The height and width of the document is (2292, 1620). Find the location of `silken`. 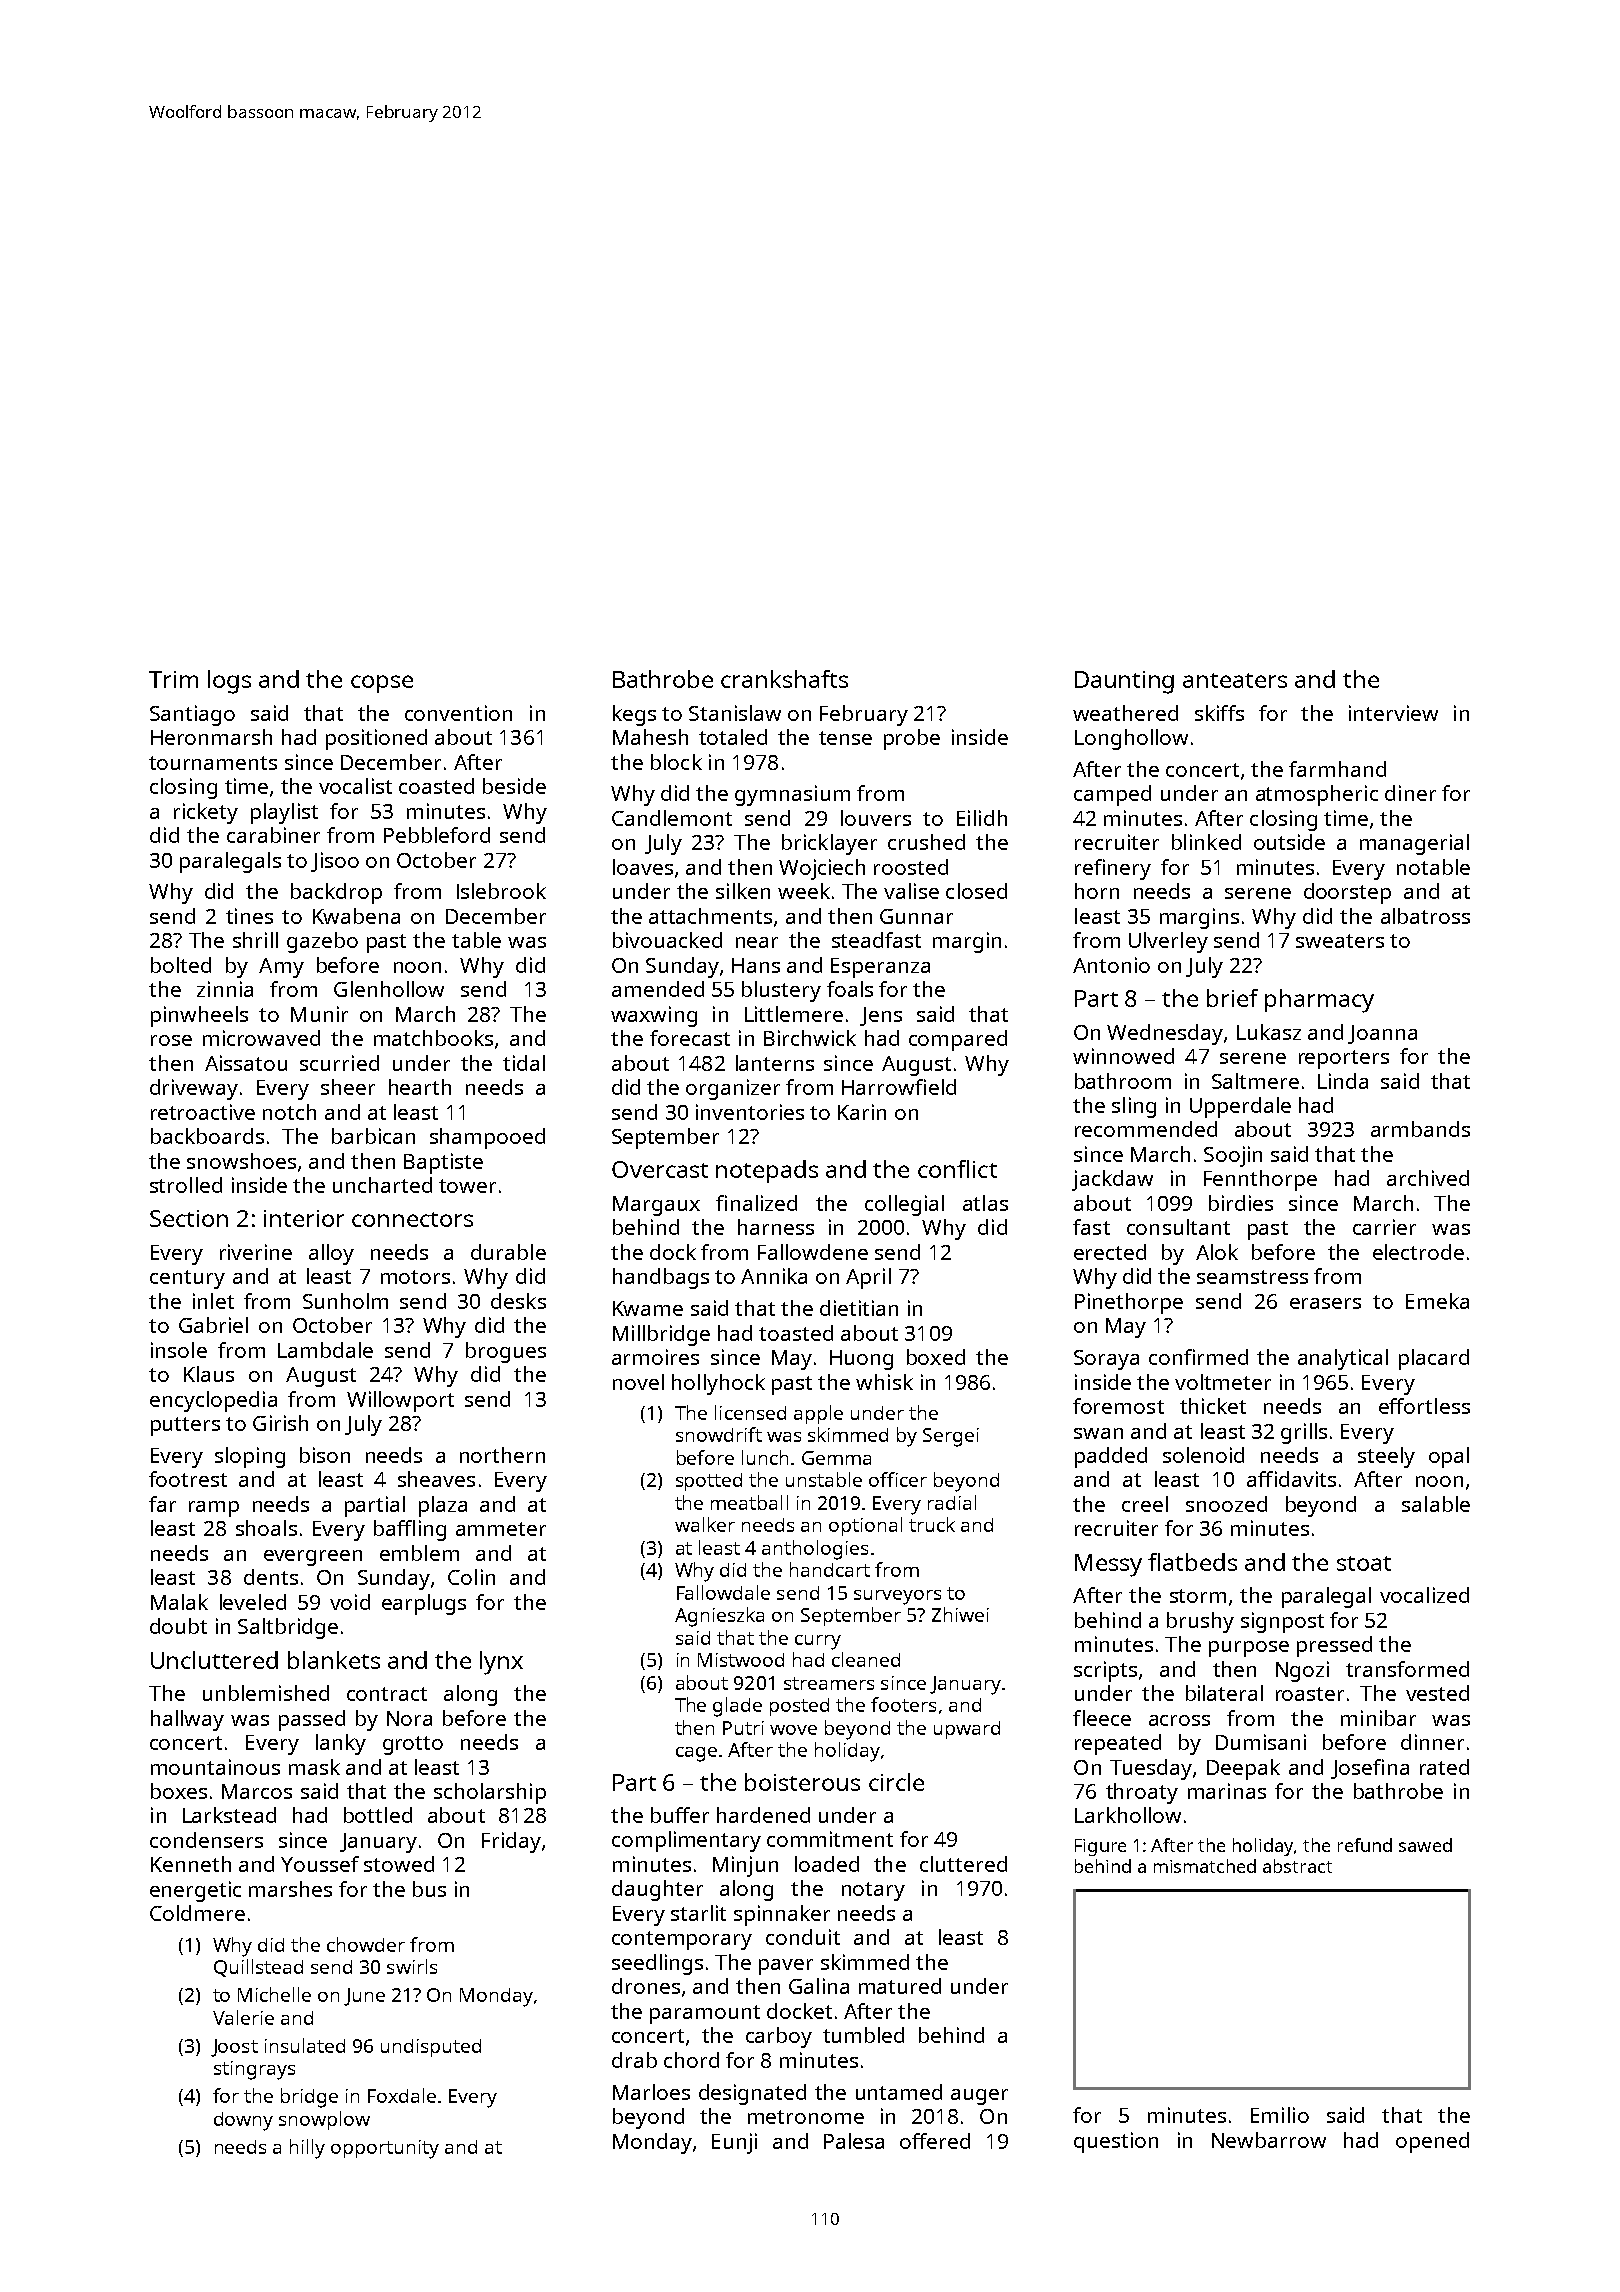

silken is located at coordinates (743, 891).
